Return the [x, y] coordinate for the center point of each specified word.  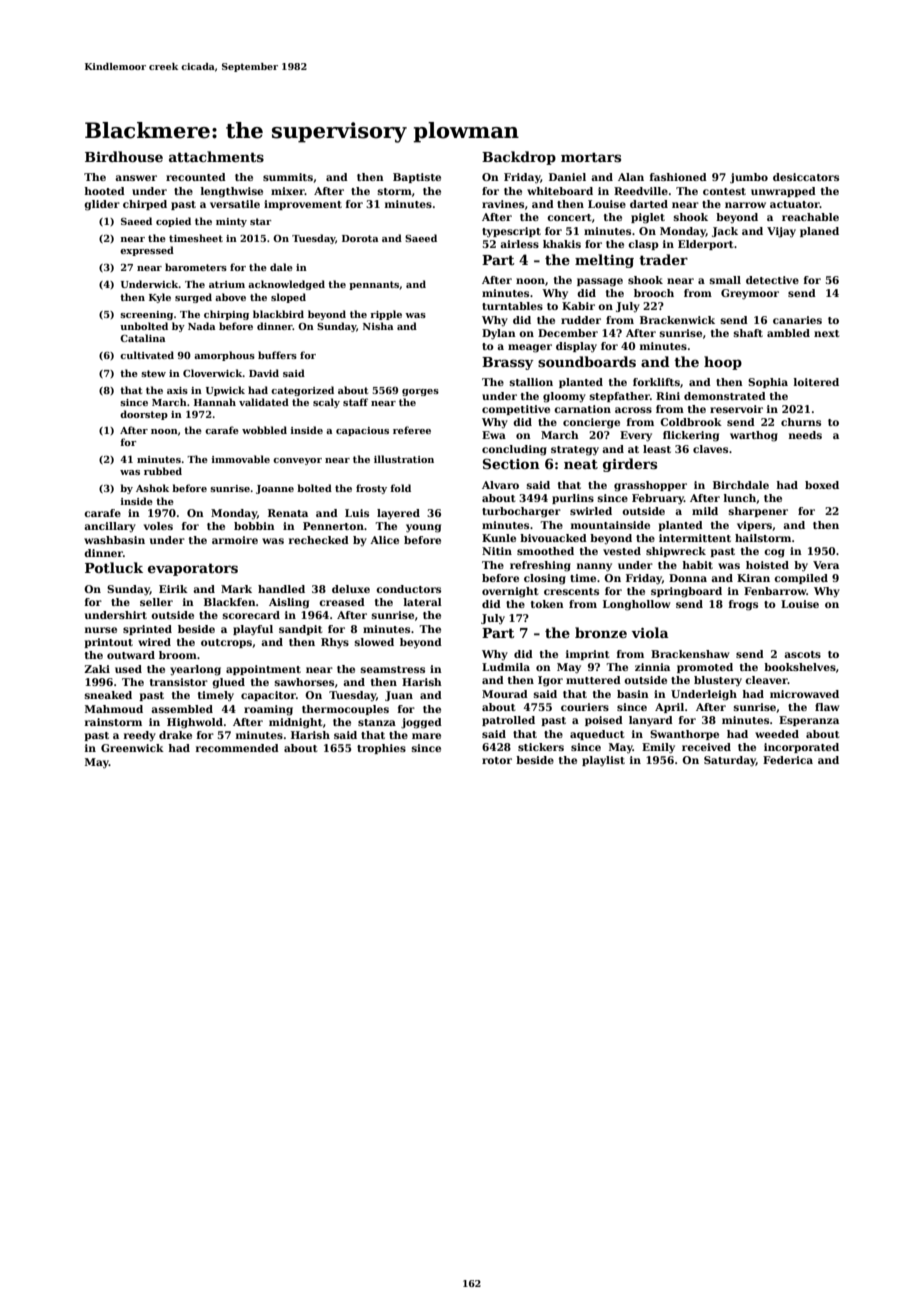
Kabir [578, 306]
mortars [591, 157]
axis [177, 390]
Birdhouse [124, 156]
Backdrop [519, 158]
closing [545, 579]
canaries [797, 320]
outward [131, 655]
